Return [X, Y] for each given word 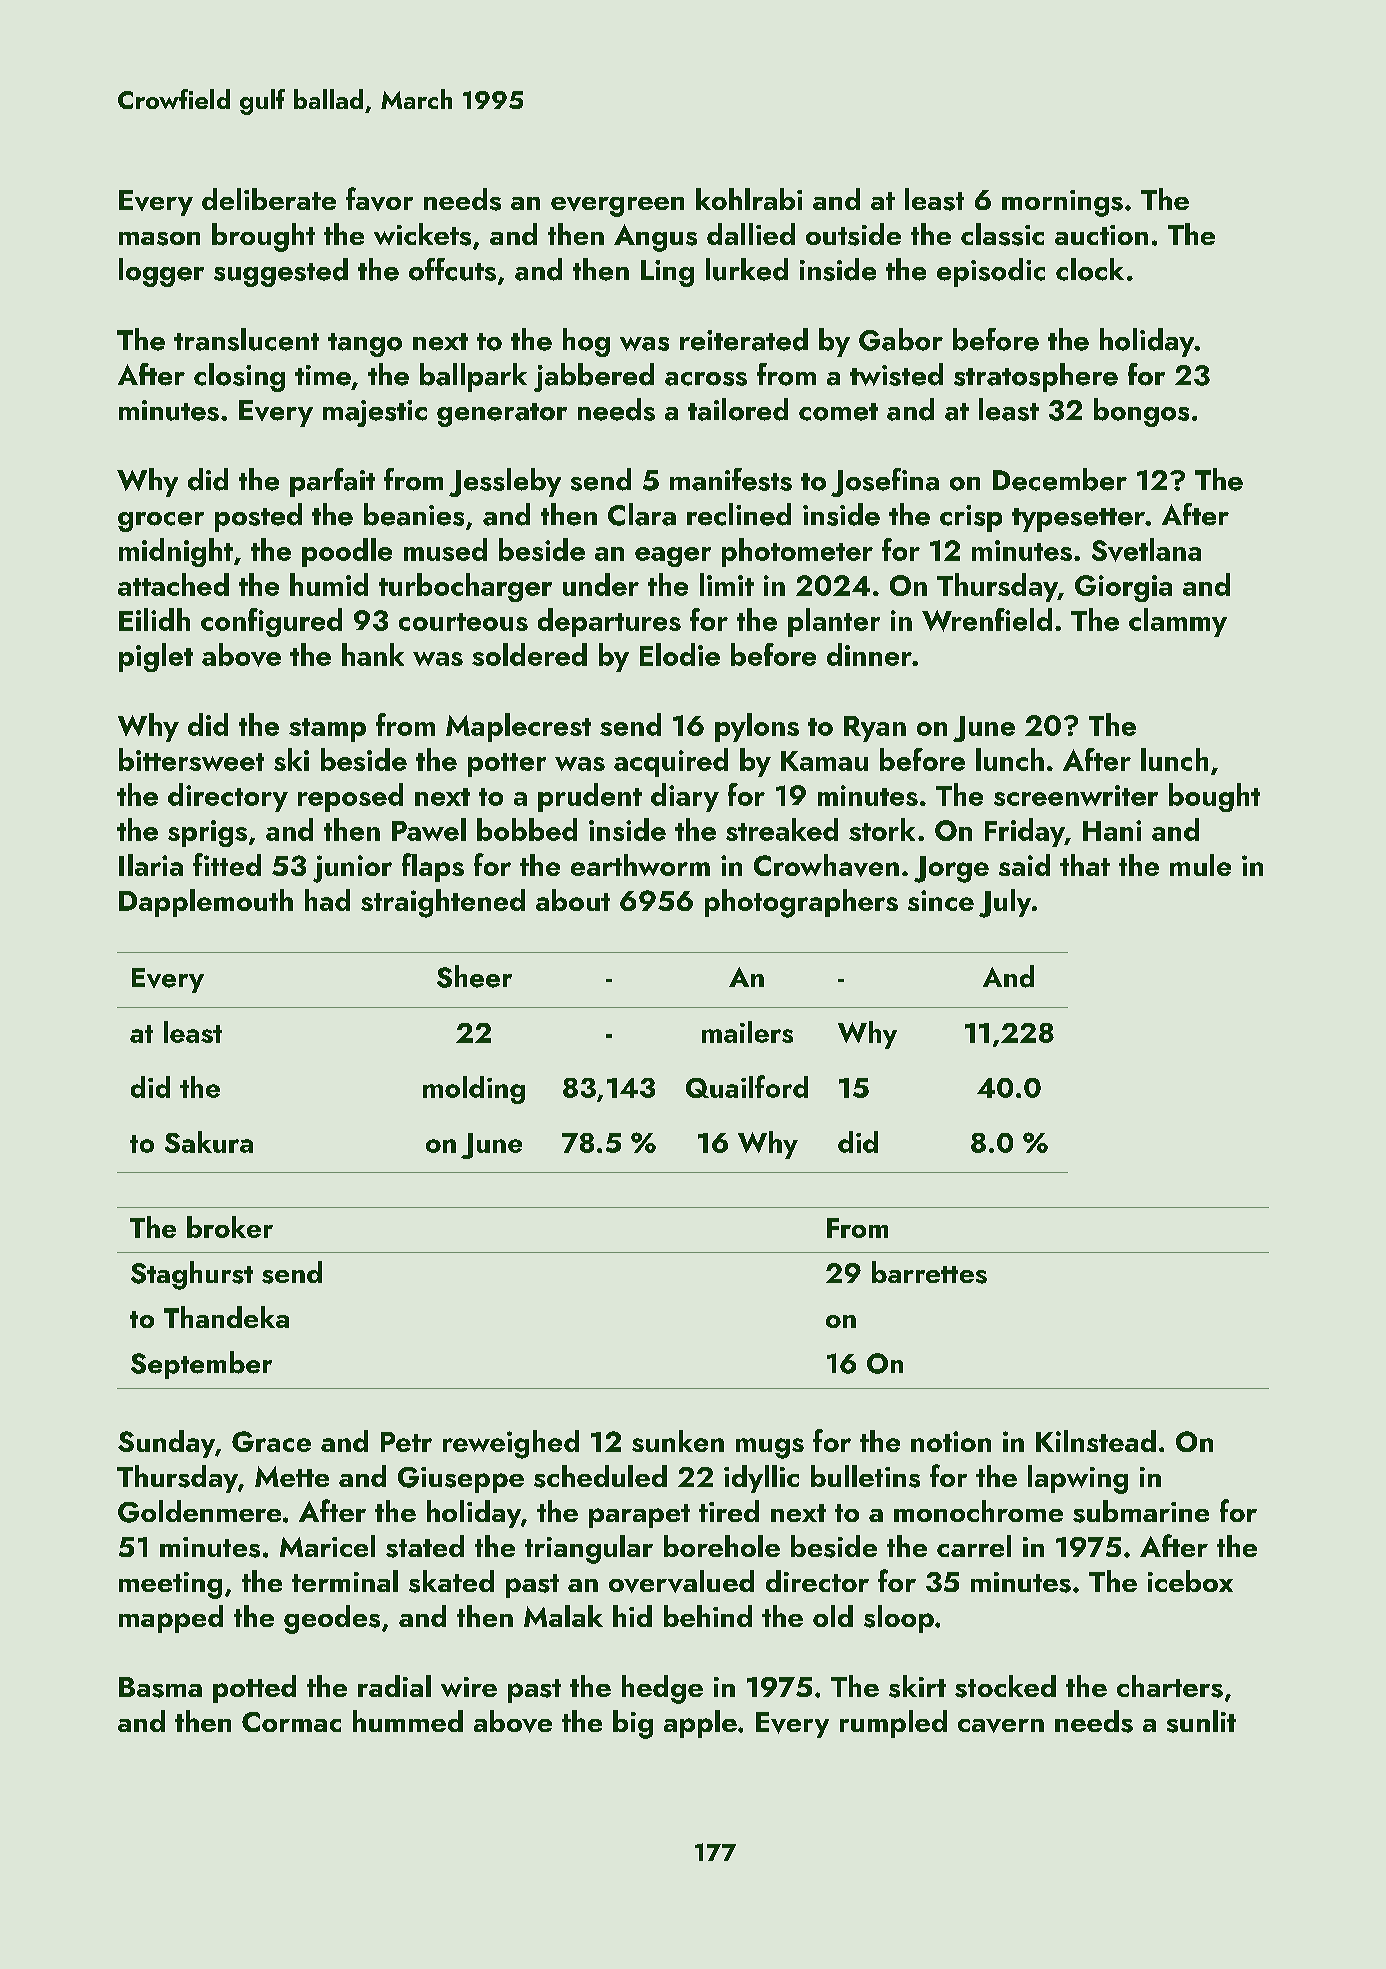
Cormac [291, 1722]
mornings [1062, 203]
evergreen [617, 207]
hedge [662, 1689]
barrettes [929, 1272]
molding [474, 1090]
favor [379, 199]
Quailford [747, 1086]
